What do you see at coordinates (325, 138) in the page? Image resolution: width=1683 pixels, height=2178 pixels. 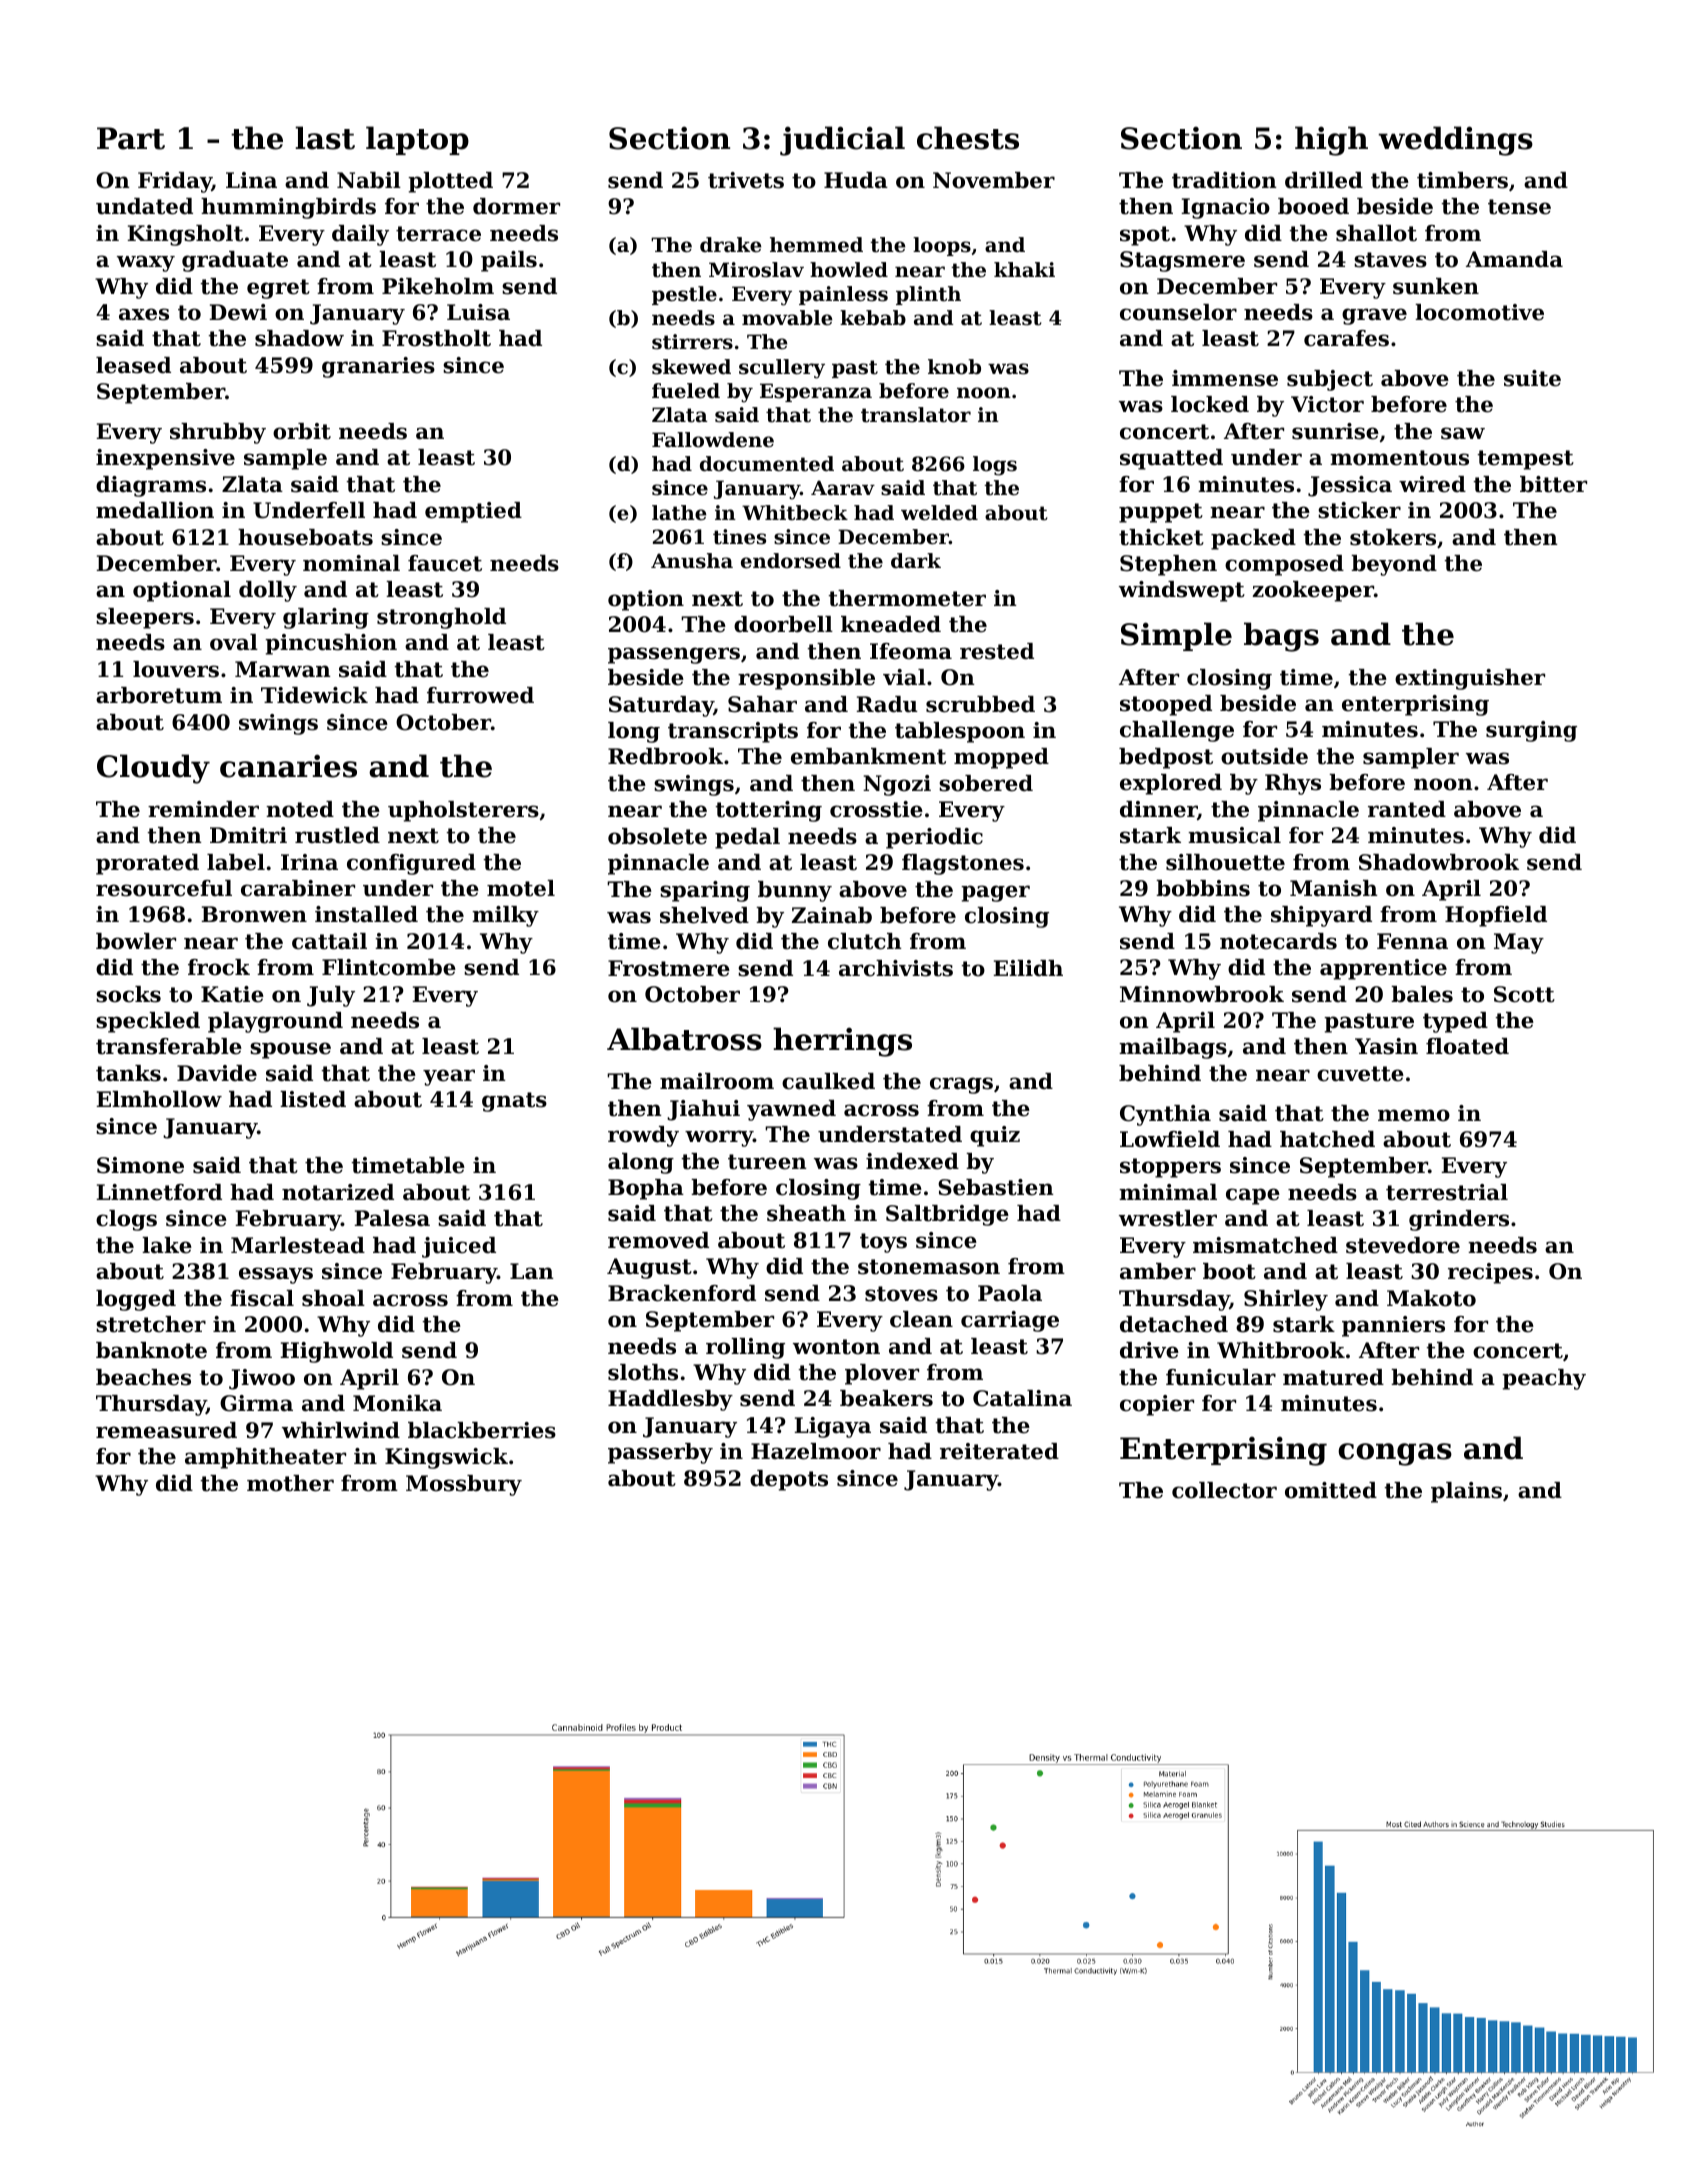 I see `last` at bounding box center [325, 138].
